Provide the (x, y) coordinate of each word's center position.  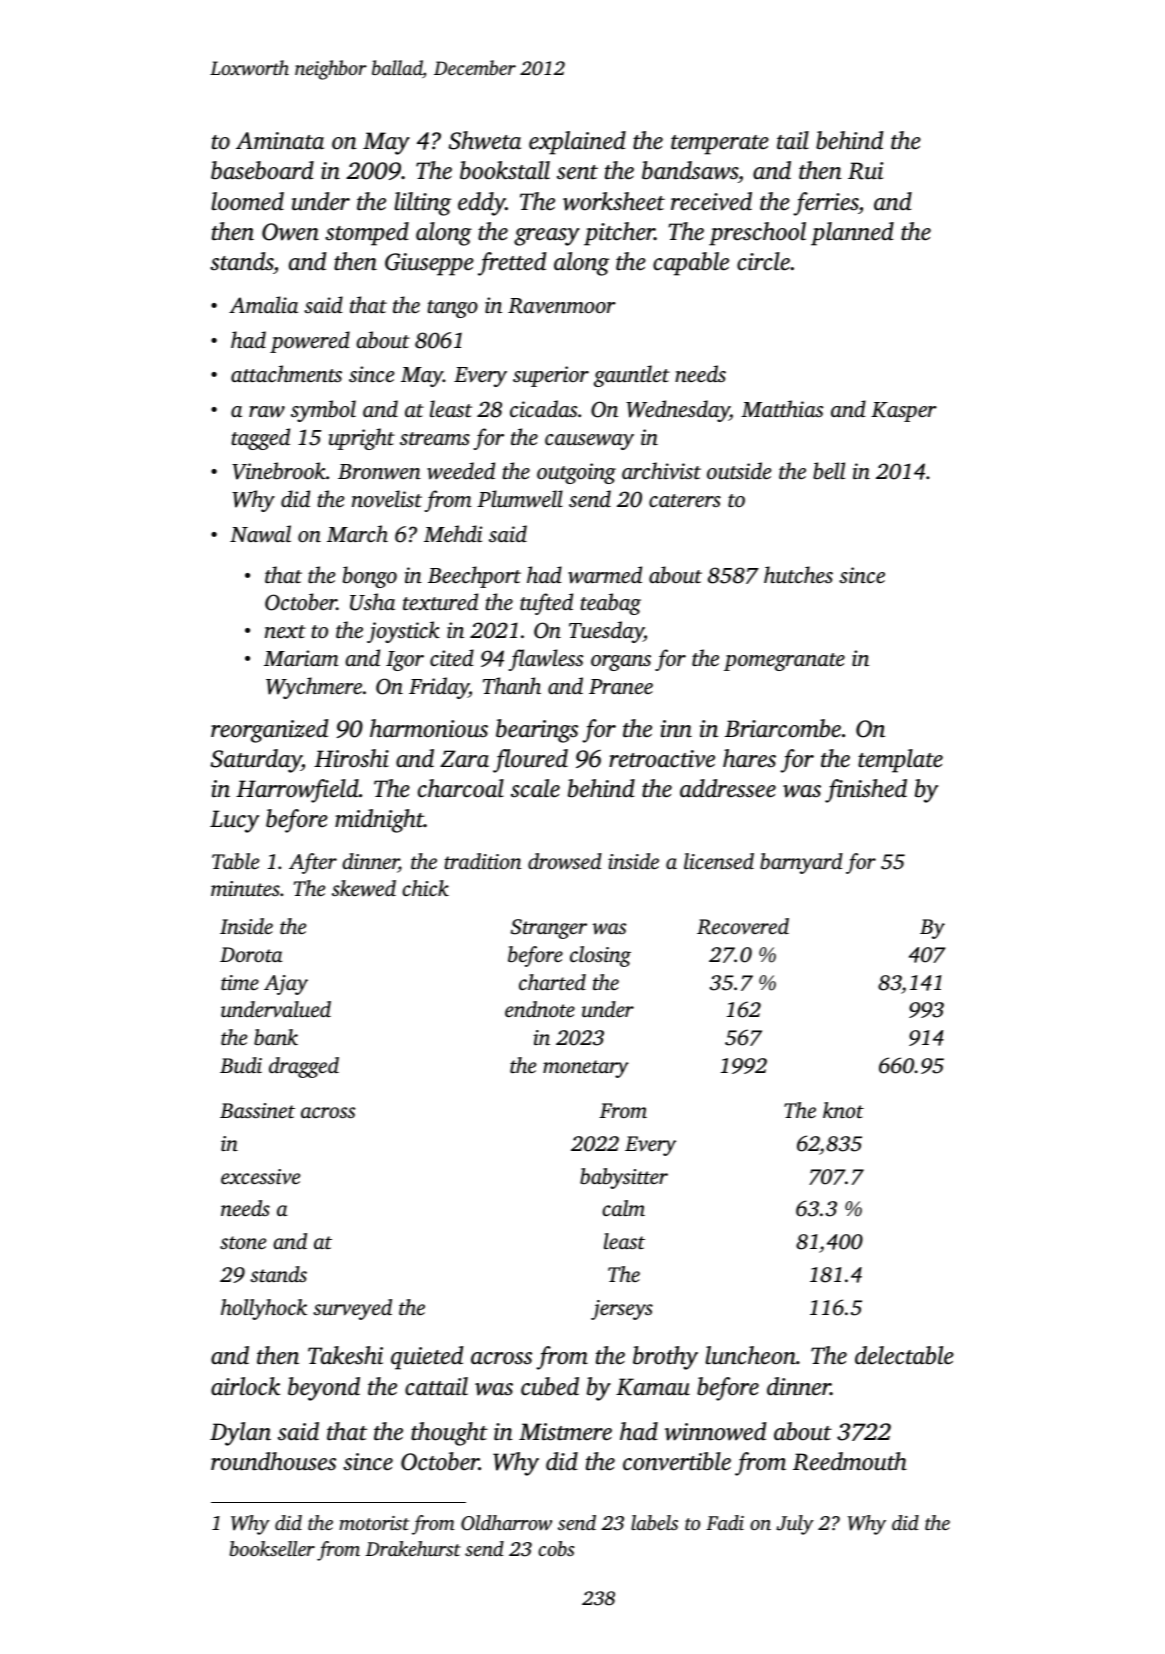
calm (623, 1208)
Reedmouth (850, 1461)
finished (866, 791)
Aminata (280, 141)
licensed (719, 861)
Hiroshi (351, 758)
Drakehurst (413, 1548)
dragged (304, 1067)
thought (449, 1434)
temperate (720, 145)
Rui (865, 171)
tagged (261, 439)
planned (852, 234)
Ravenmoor (562, 306)
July (795, 1525)
